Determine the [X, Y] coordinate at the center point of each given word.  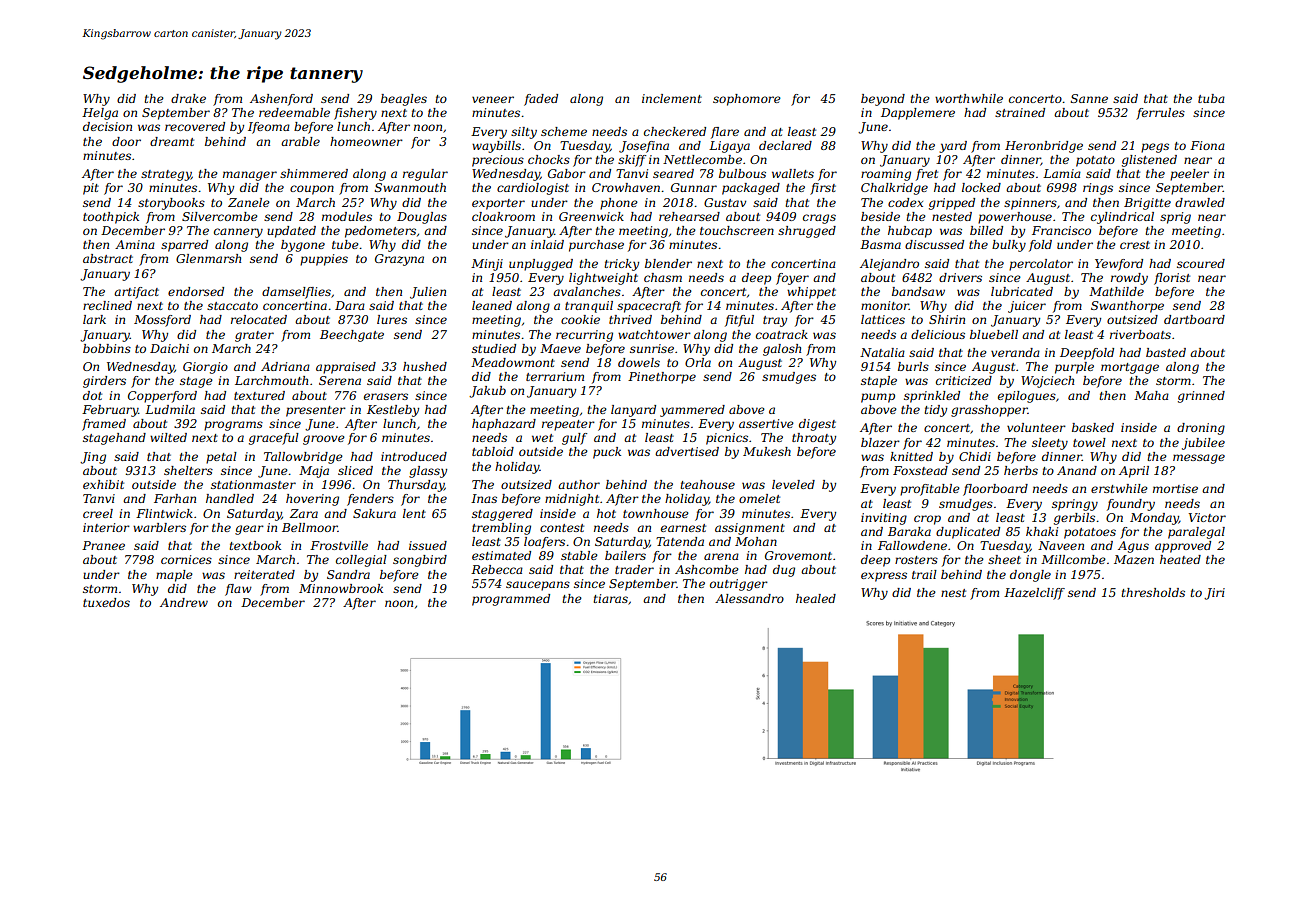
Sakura [374, 513]
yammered [692, 411]
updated [291, 232]
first [823, 189]
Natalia [882, 352]
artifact [136, 293]
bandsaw [918, 291]
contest [562, 528]
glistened [1149, 161]
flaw [238, 590]
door [126, 141]
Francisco [1061, 230]
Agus [1133, 547]
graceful [274, 439]
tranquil [589, 307]
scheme [564, 131]
